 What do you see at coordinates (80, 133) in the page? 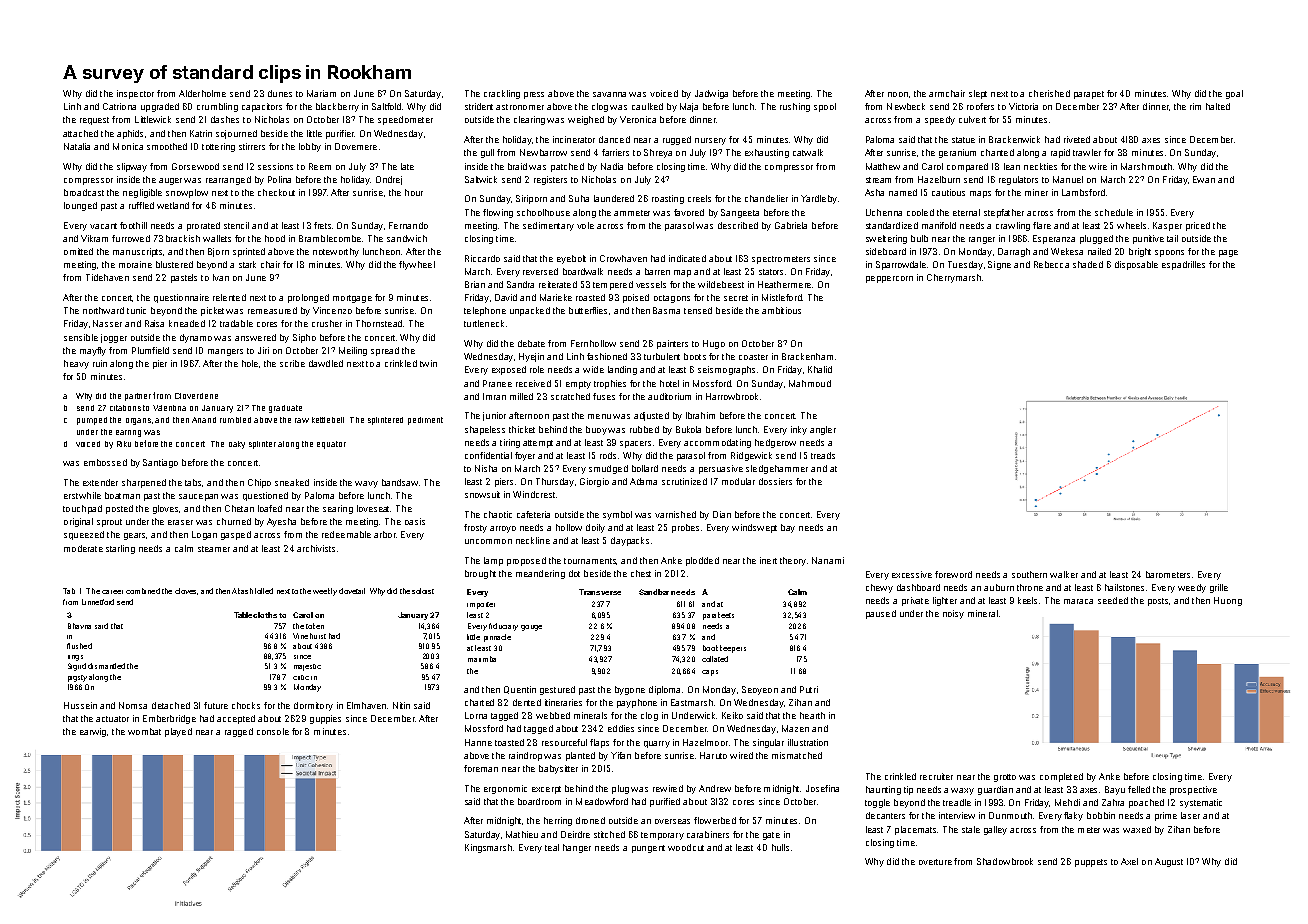
I see `attached` at bounding box center [80, 133].
